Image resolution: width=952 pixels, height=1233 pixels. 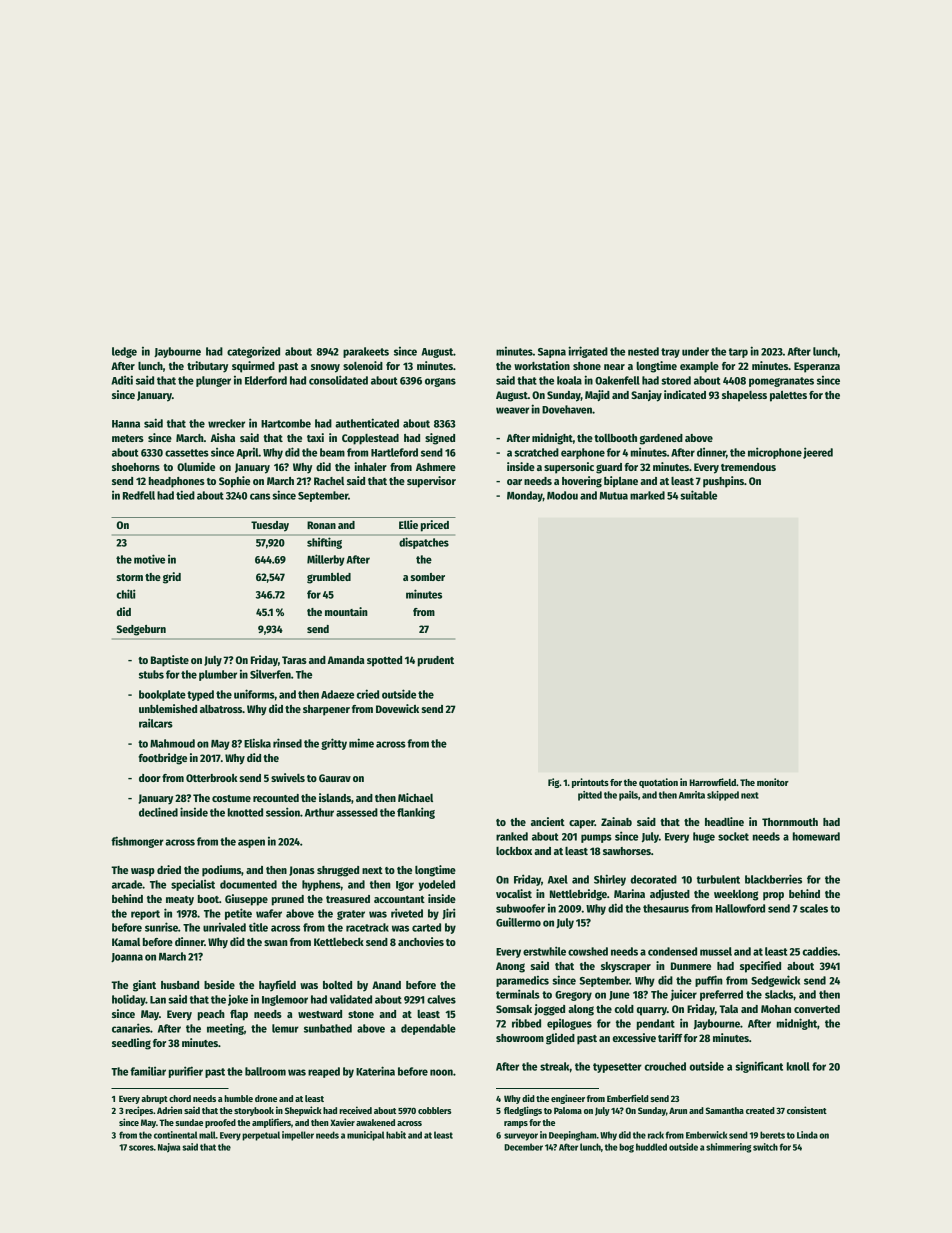 I want to click on marked, so click(x=647, y=495).
